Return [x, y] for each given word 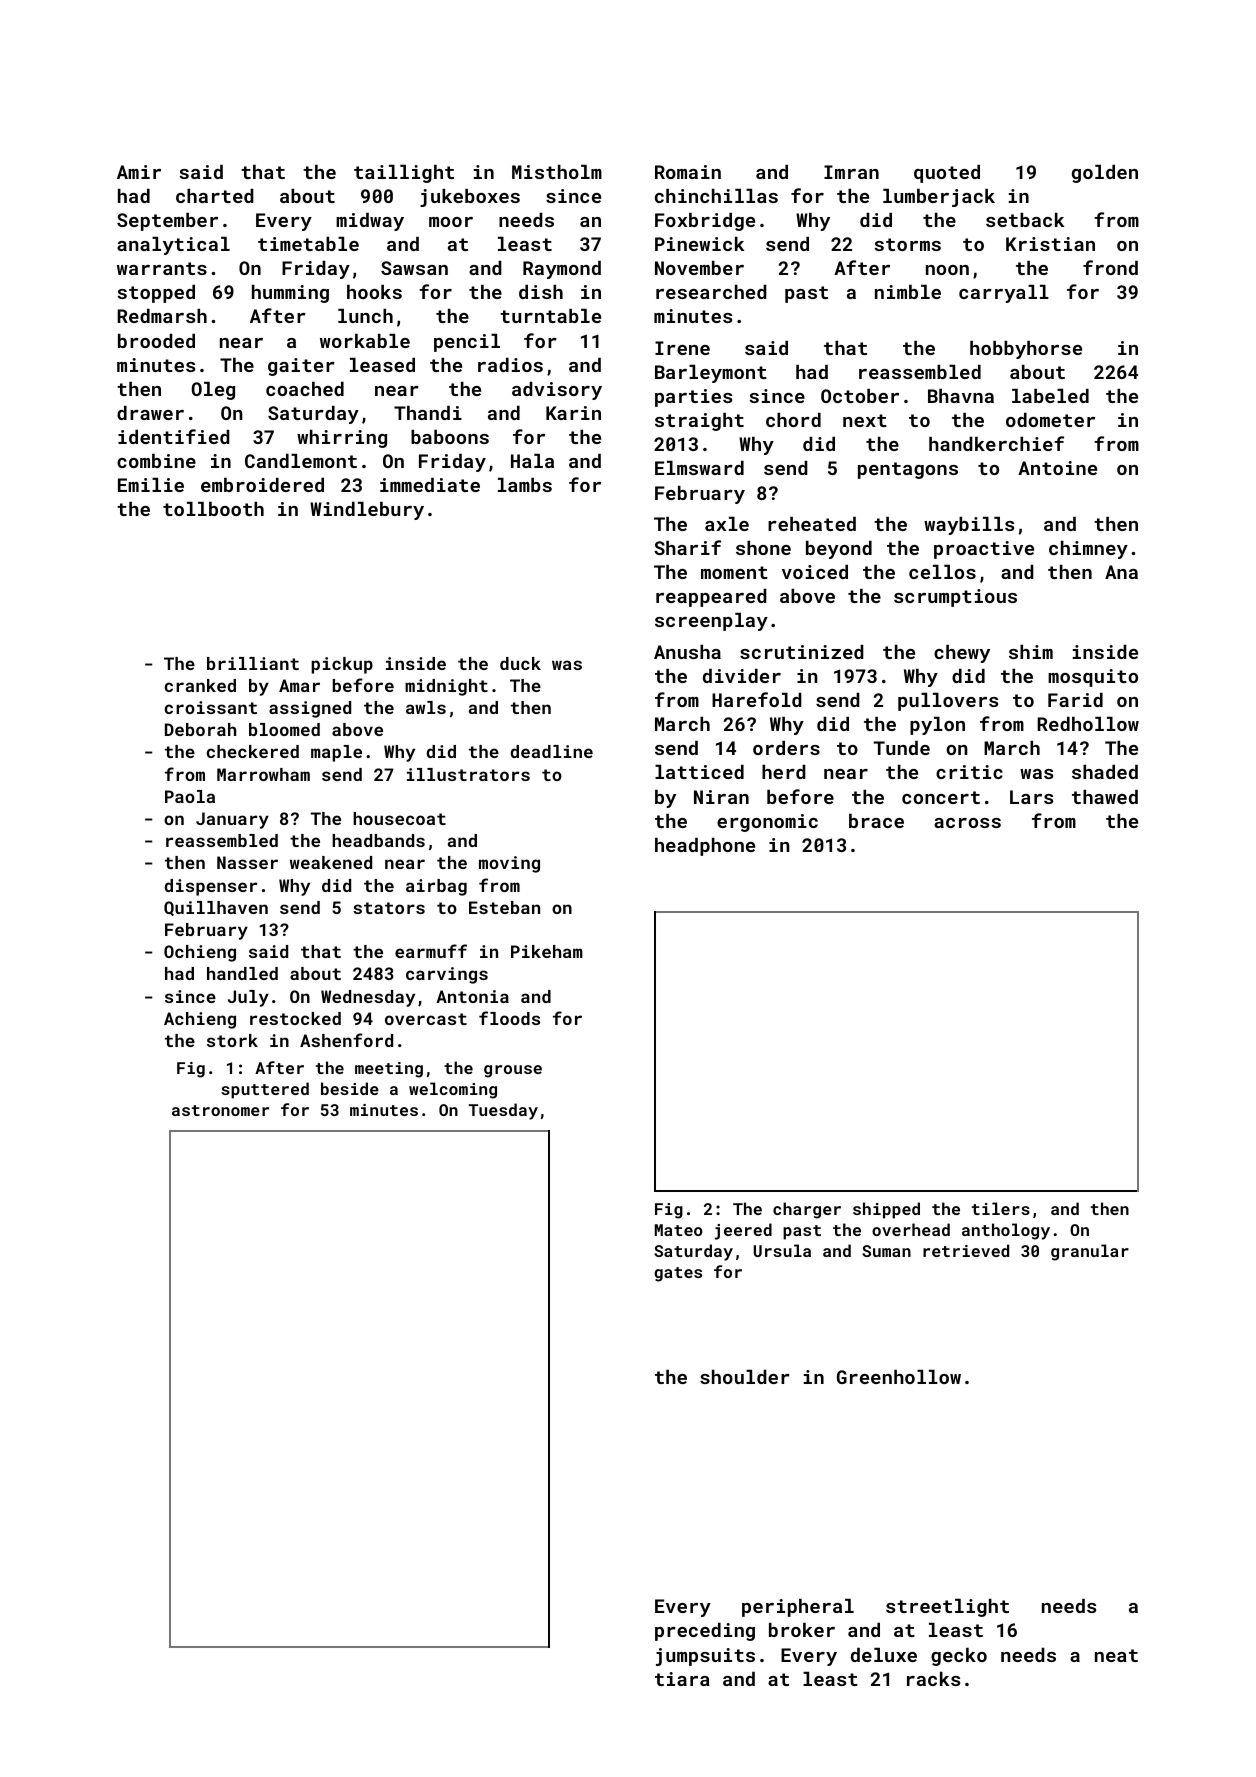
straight [699, 422]
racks [933, 1679]
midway [370, 222]
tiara [682, 1679]
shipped [886, 1210]
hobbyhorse [1026, 350]
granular [1090, 1252]
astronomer [220, 1110]
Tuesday [503, 1111]
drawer [150, 413]
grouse [513, 1071]
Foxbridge [705, 222]
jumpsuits [705, 1657]
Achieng [200, 1020]
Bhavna [961, 396]
